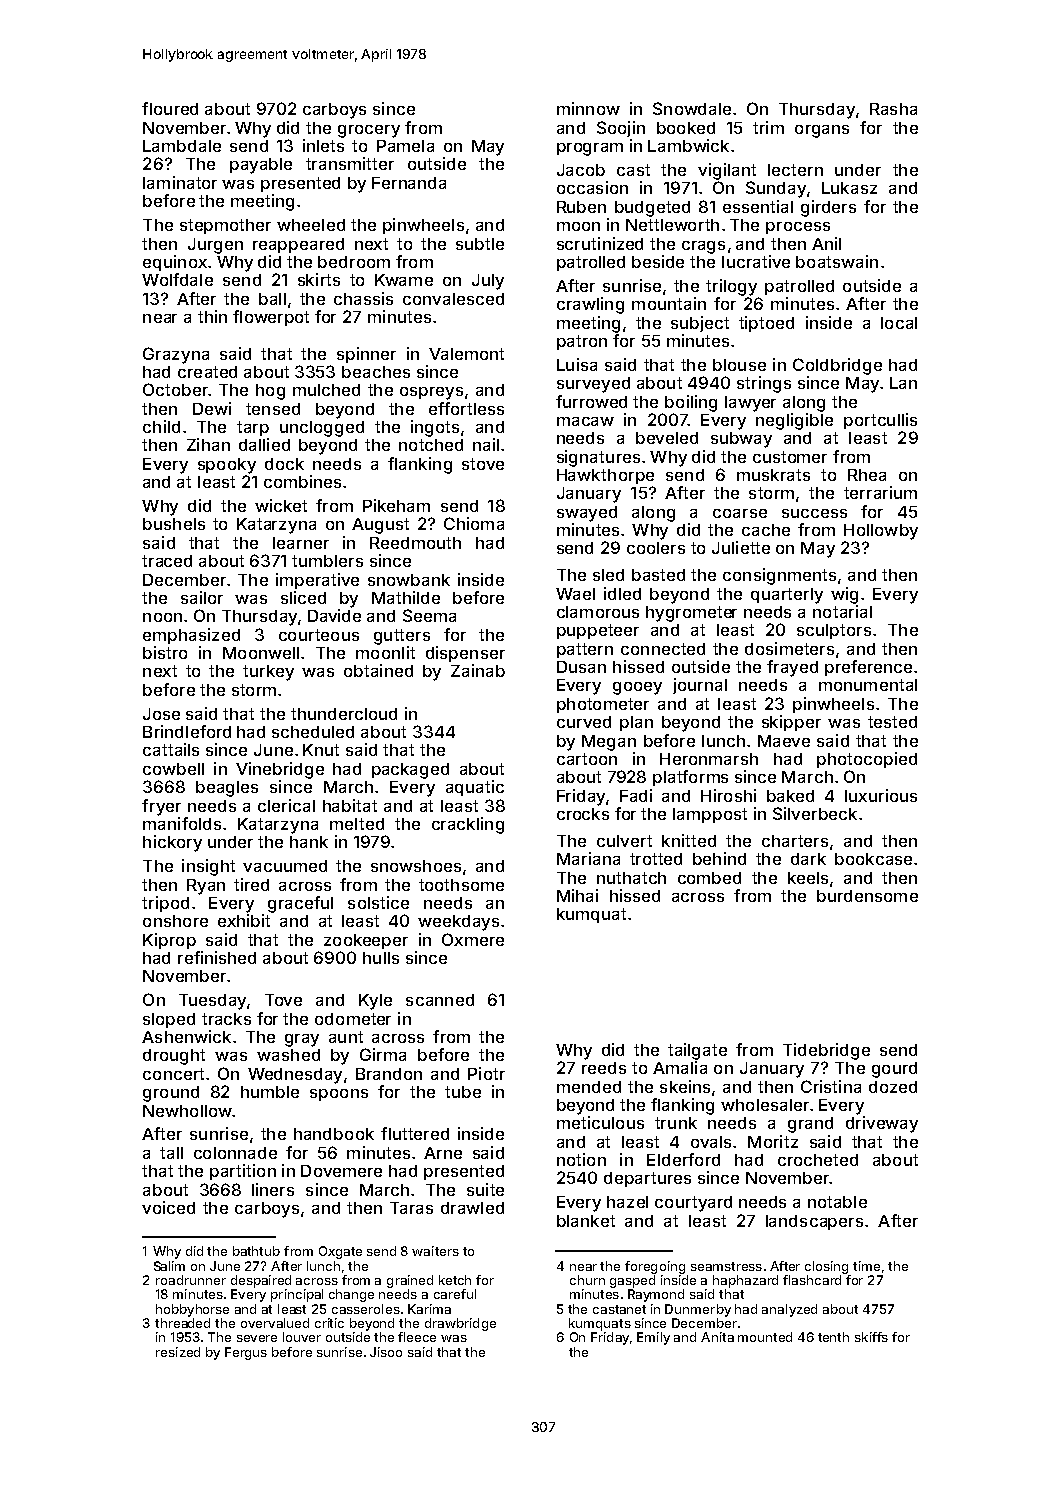 The image size is (1061, 1507). What do you see at coordinates (465, 654) in the screenshot?
I see `dispenser` at bounding box center [465, 654].
